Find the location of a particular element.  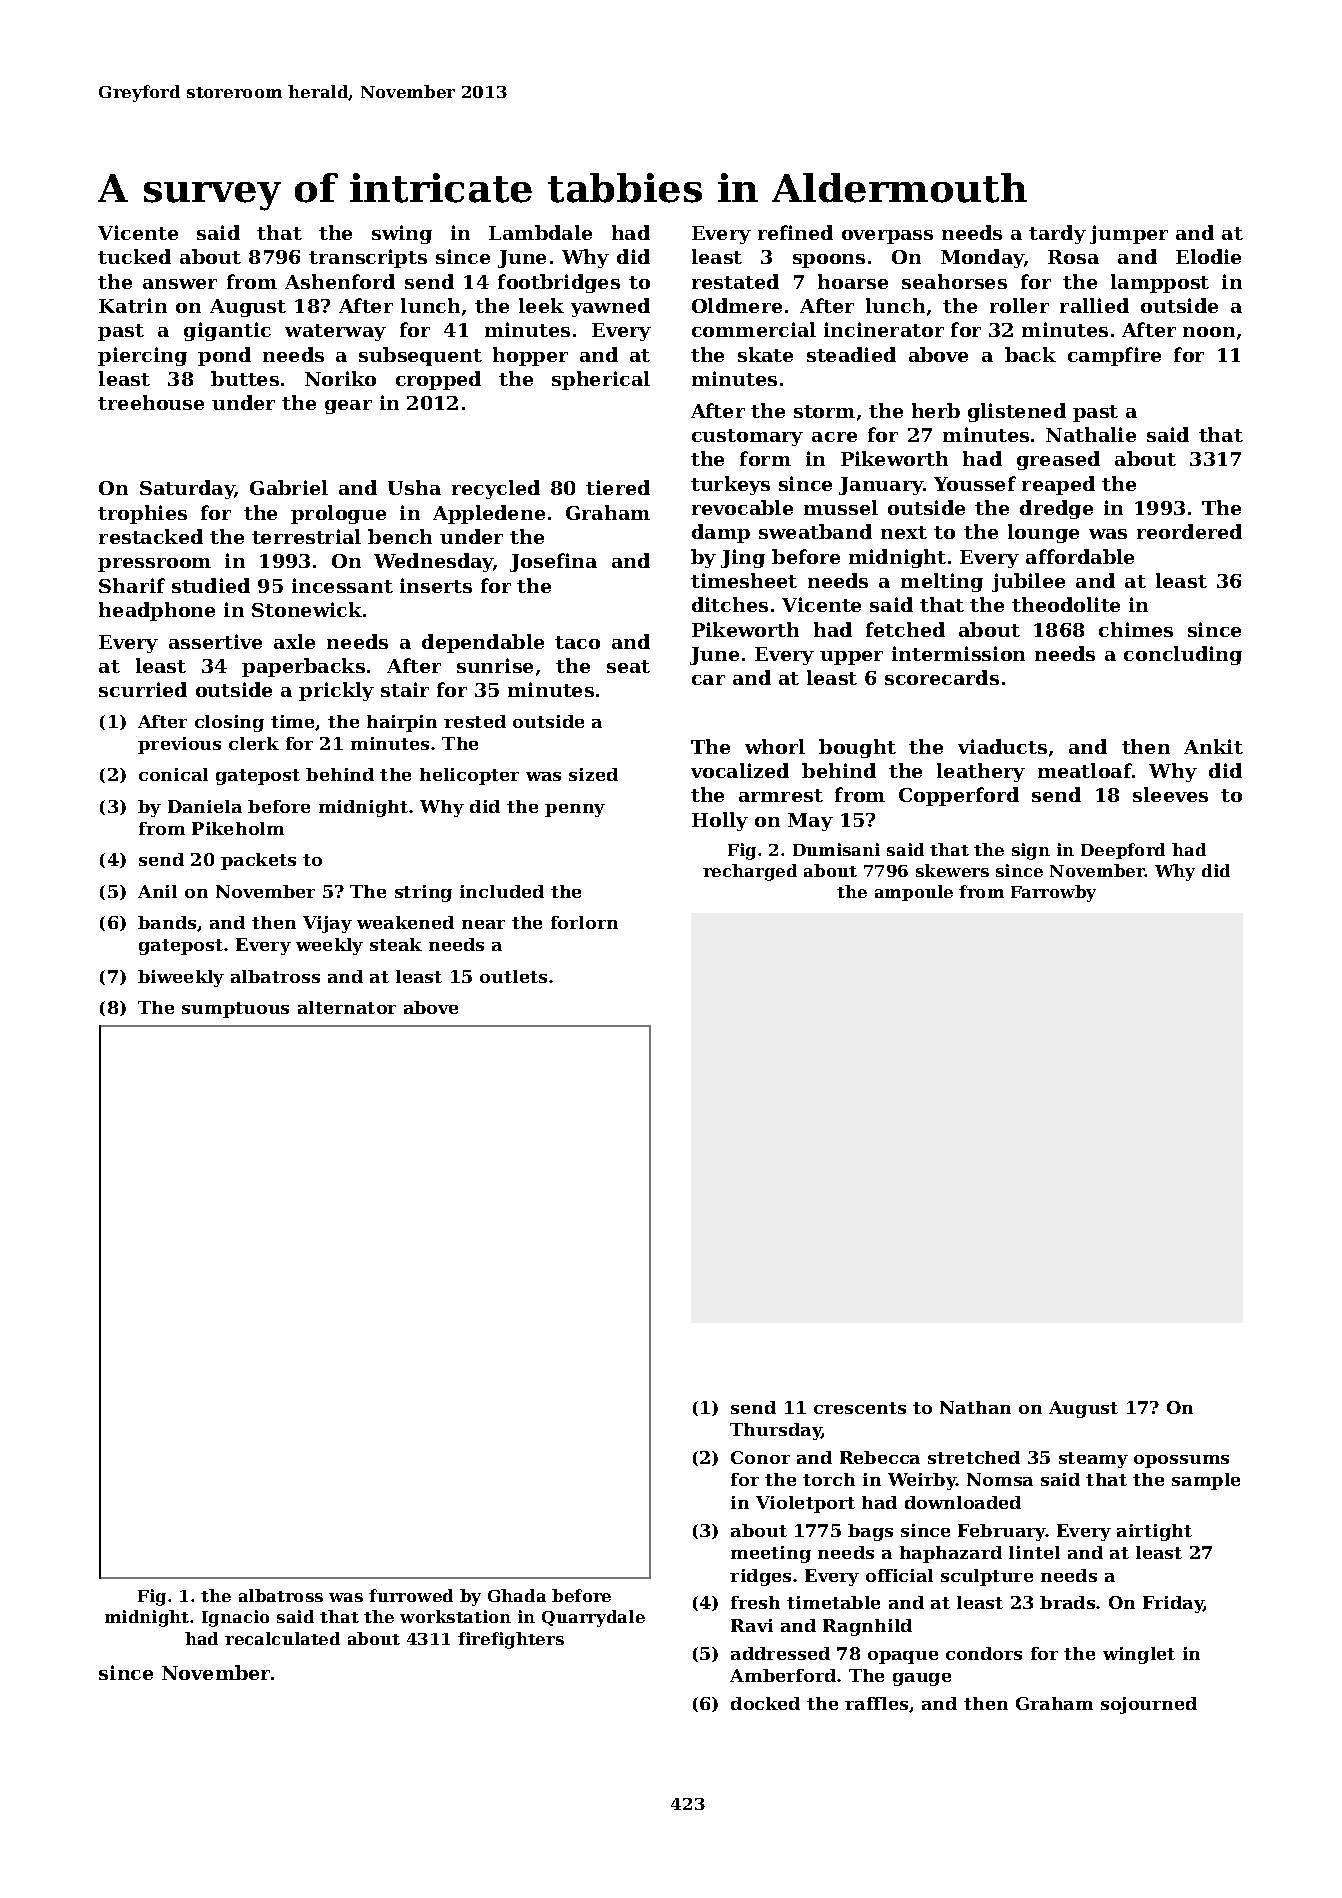

Farrowby is located at coordinates (1053, 893).
